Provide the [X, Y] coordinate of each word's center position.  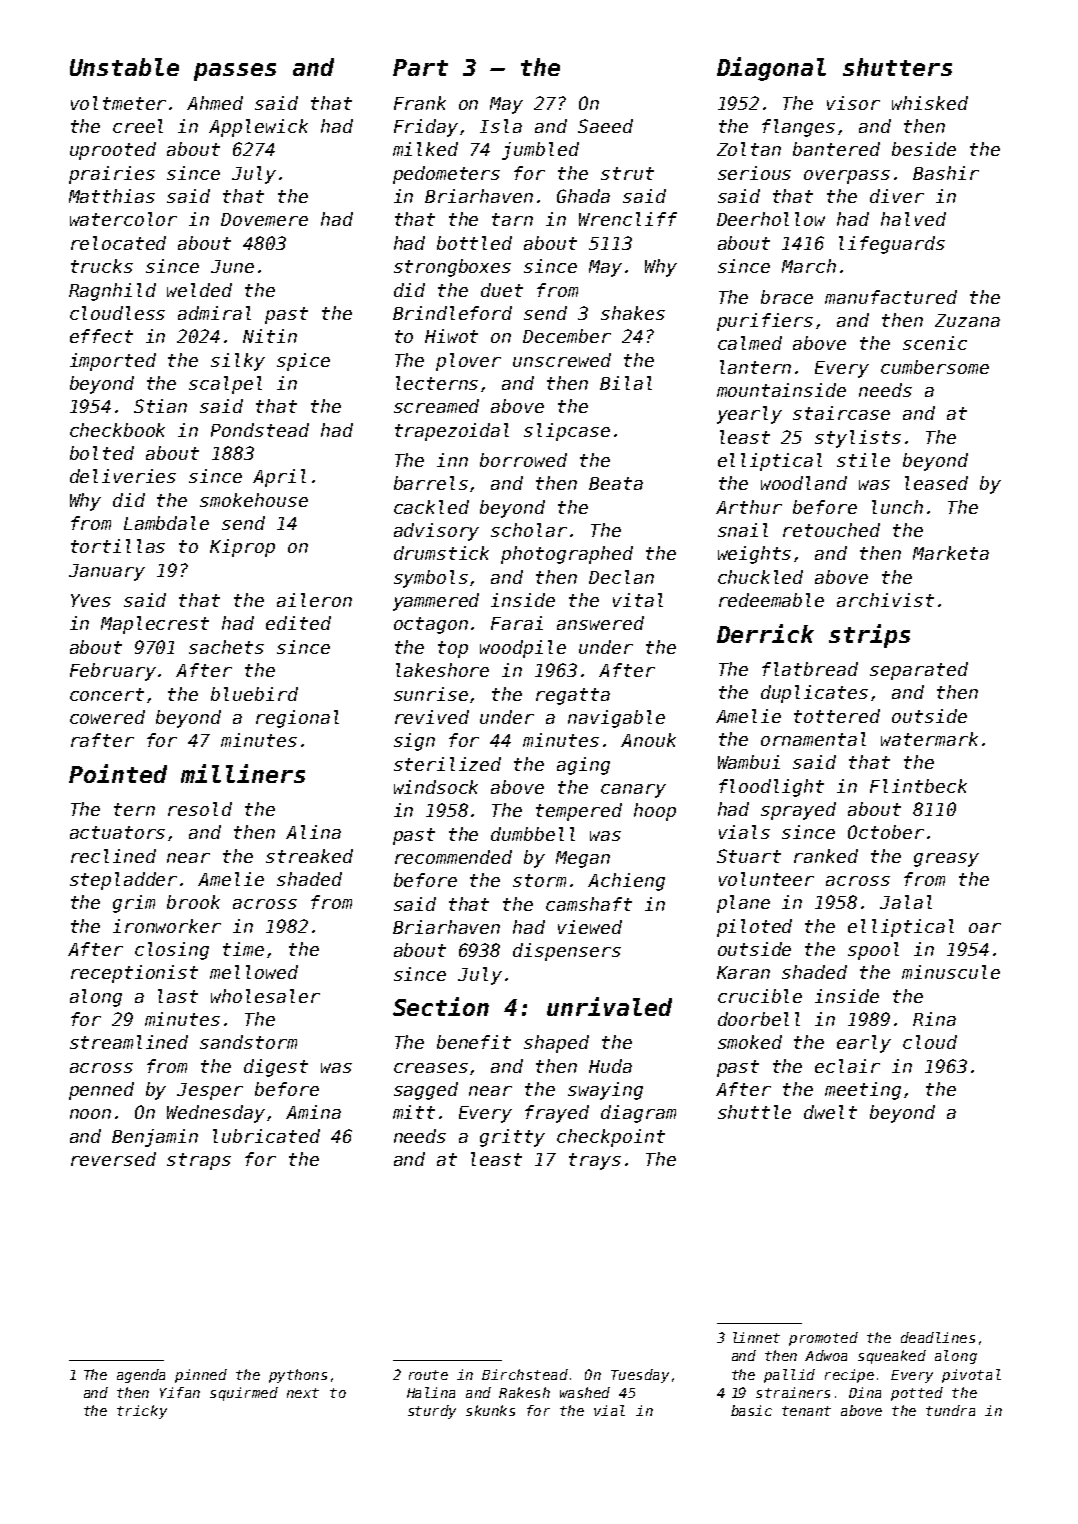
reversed [113, 1159]
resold [200, 809]
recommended [453, 857]
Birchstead [525, 1374]
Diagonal [771, 69]
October [886, 832]
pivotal [971, 1376]
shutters [897, 67]
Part [420, 67]
